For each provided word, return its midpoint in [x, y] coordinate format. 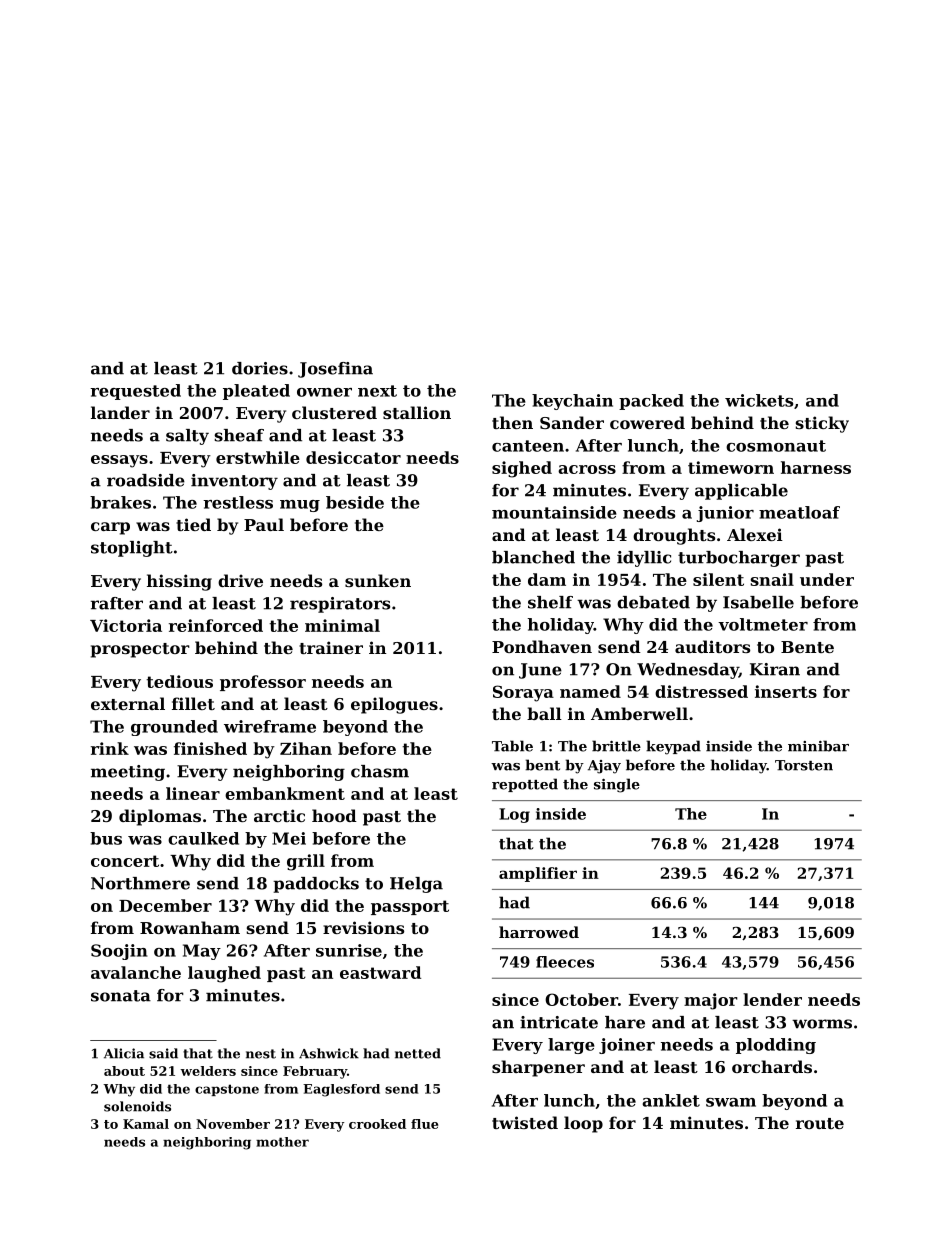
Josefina [335, 370]
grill [306, 862]
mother [282, 1142]
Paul [264, 524]
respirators [340, 605]
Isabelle [758, 602]
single [617, 785]
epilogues [394, 705]
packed [651, 402]
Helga [416, 885]
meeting [128, 773]
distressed [701, 691]
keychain [572, 402]
